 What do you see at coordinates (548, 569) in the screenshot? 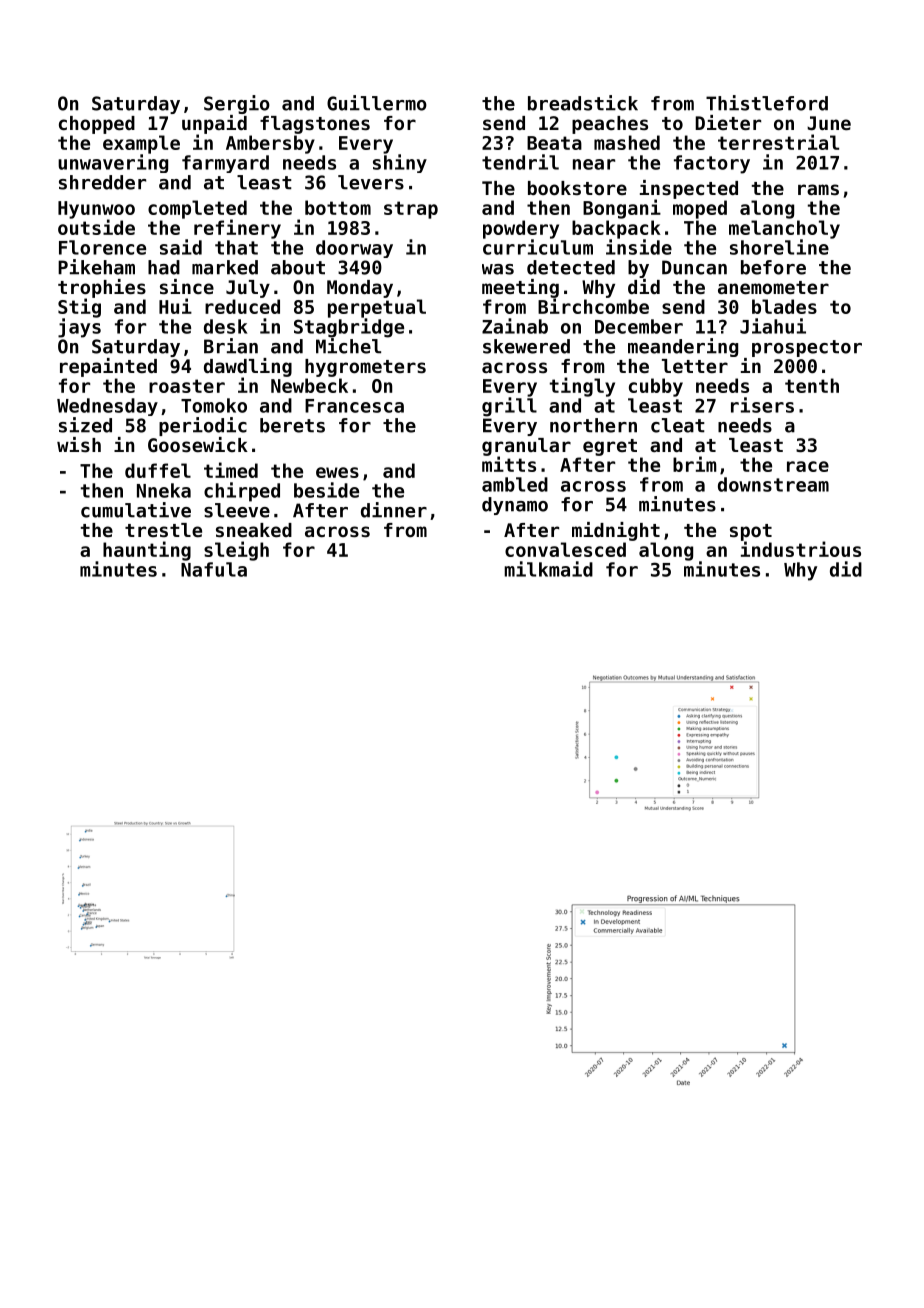
I see `milkmaid` at bounding box center [548, 569].
